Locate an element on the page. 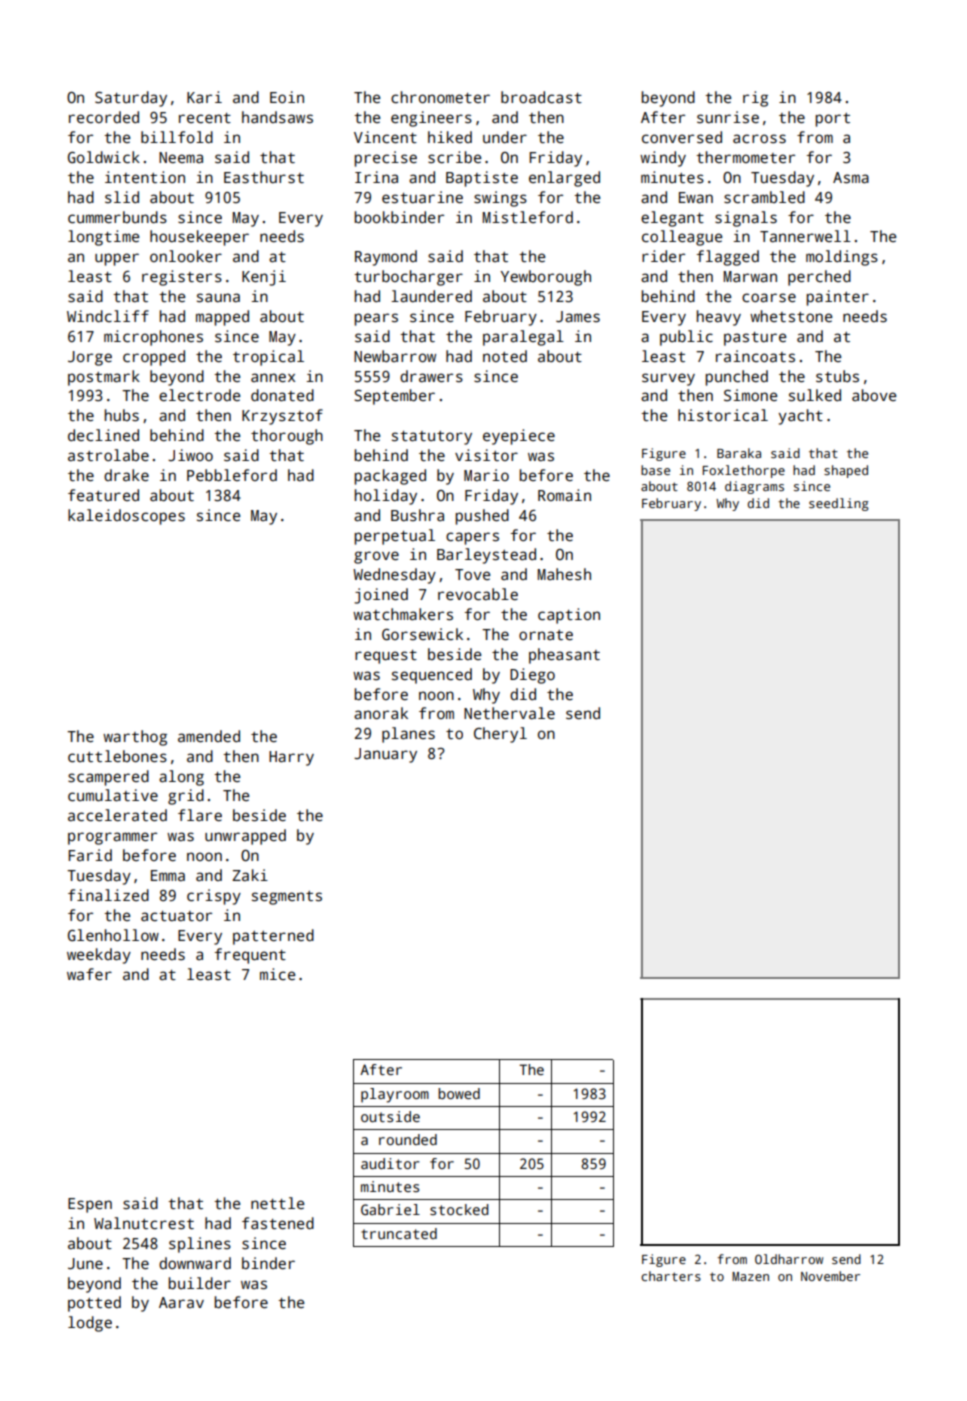  Harry is located at coordinates (291, 758).
